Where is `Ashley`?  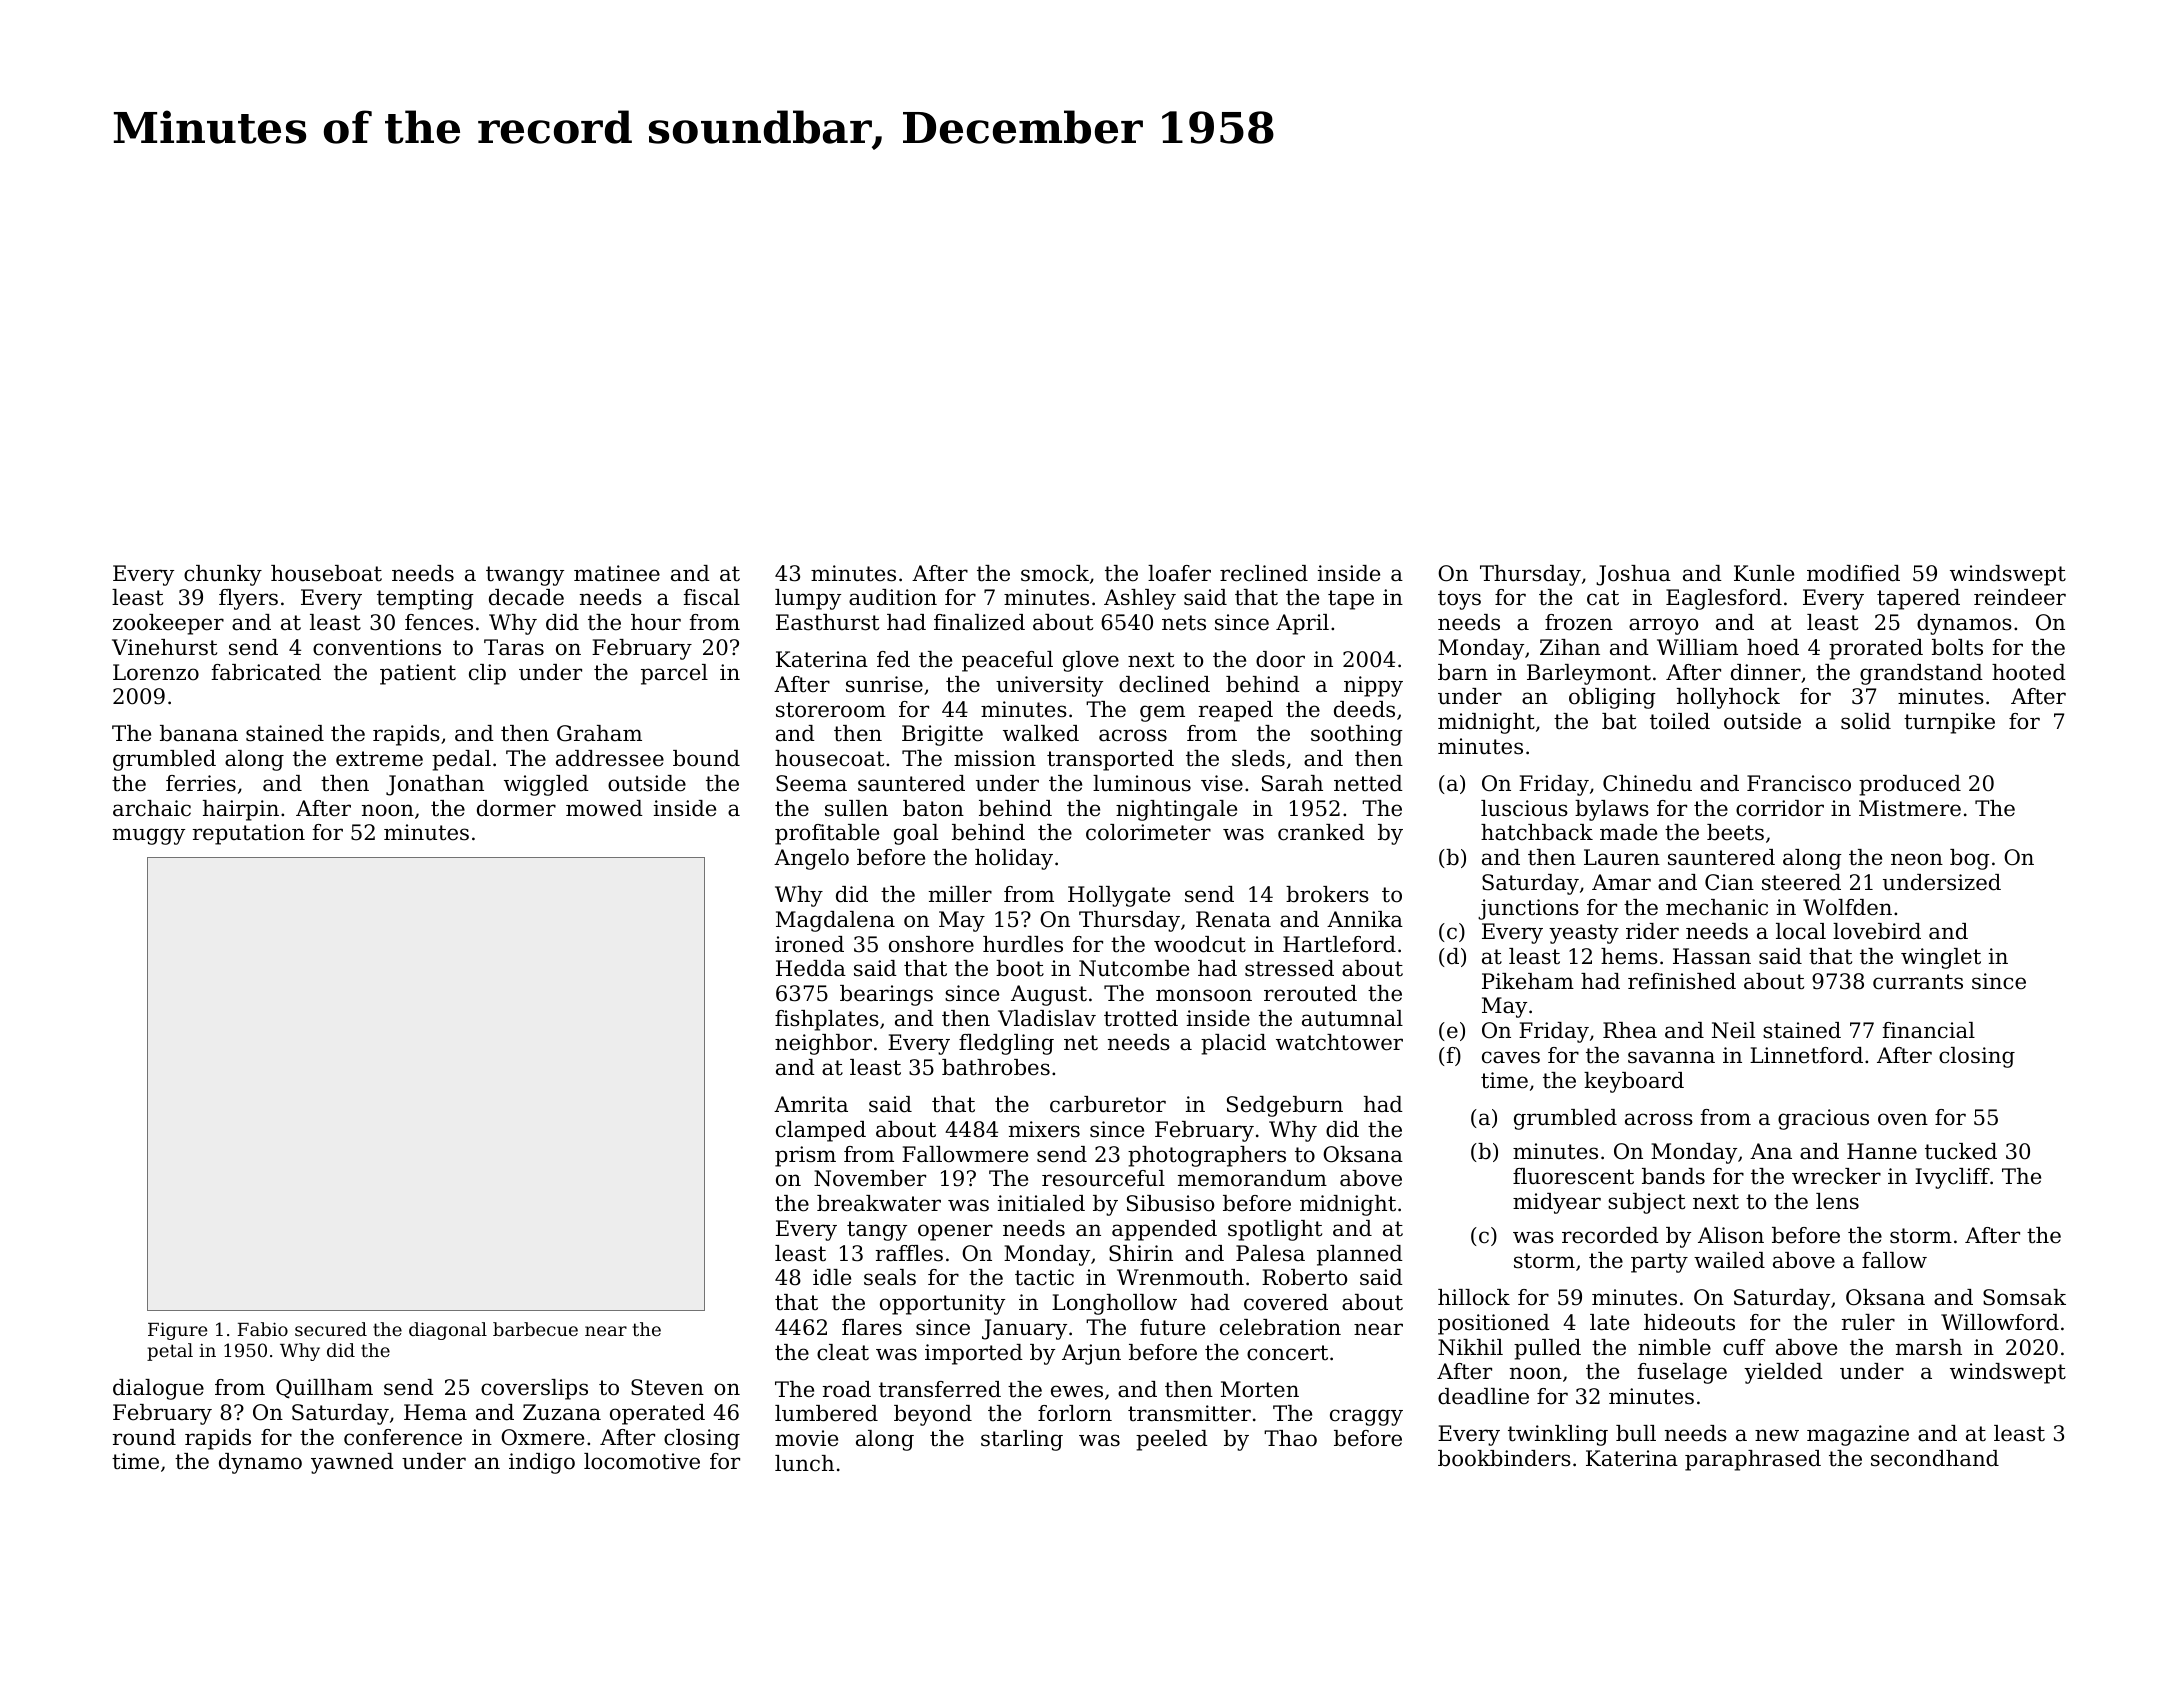 Ashley is located at coordinates (1140, 599).
